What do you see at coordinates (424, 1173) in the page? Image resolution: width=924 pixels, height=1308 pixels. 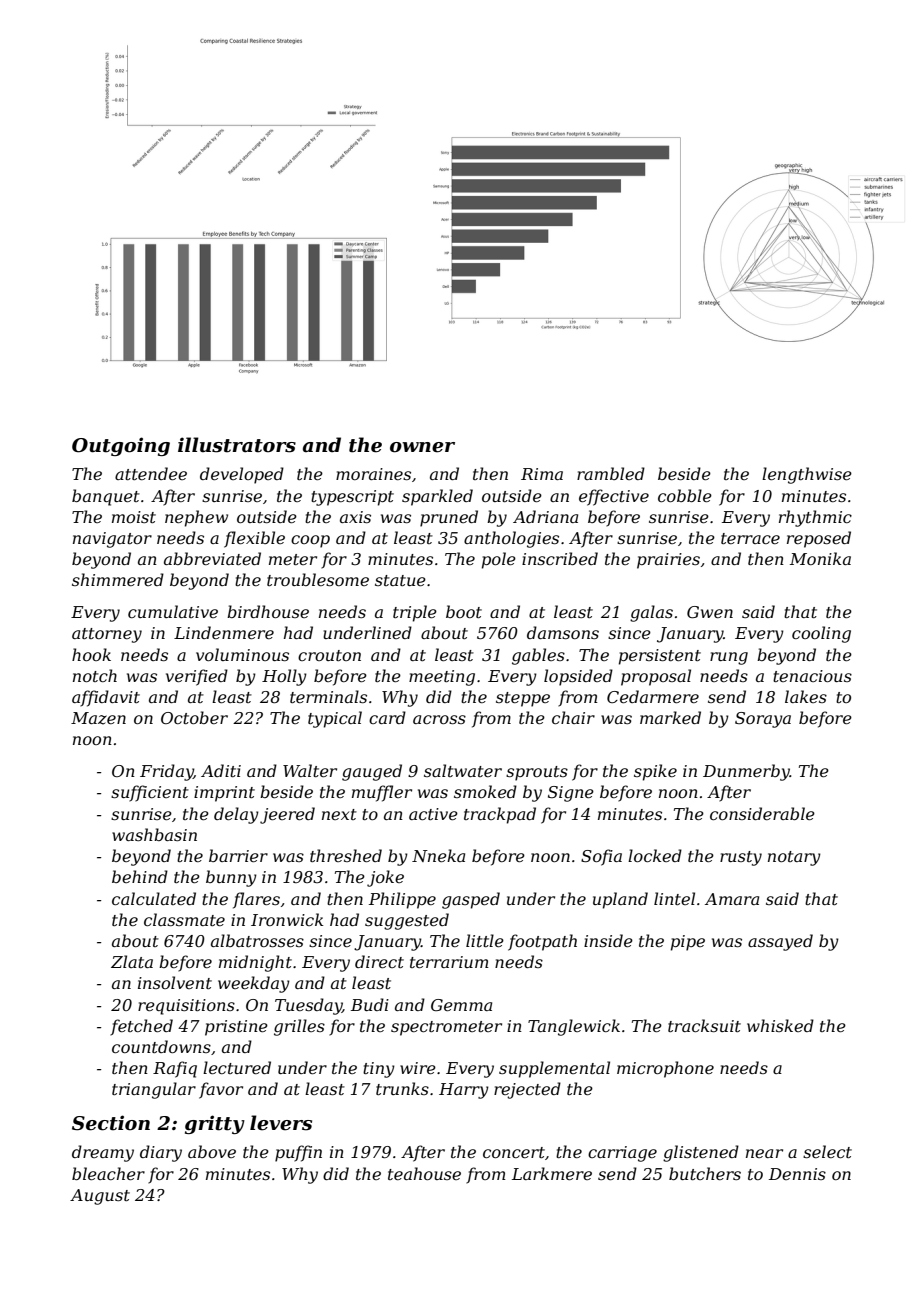 I see `teahouse` at bounding box center [424, 1173].
